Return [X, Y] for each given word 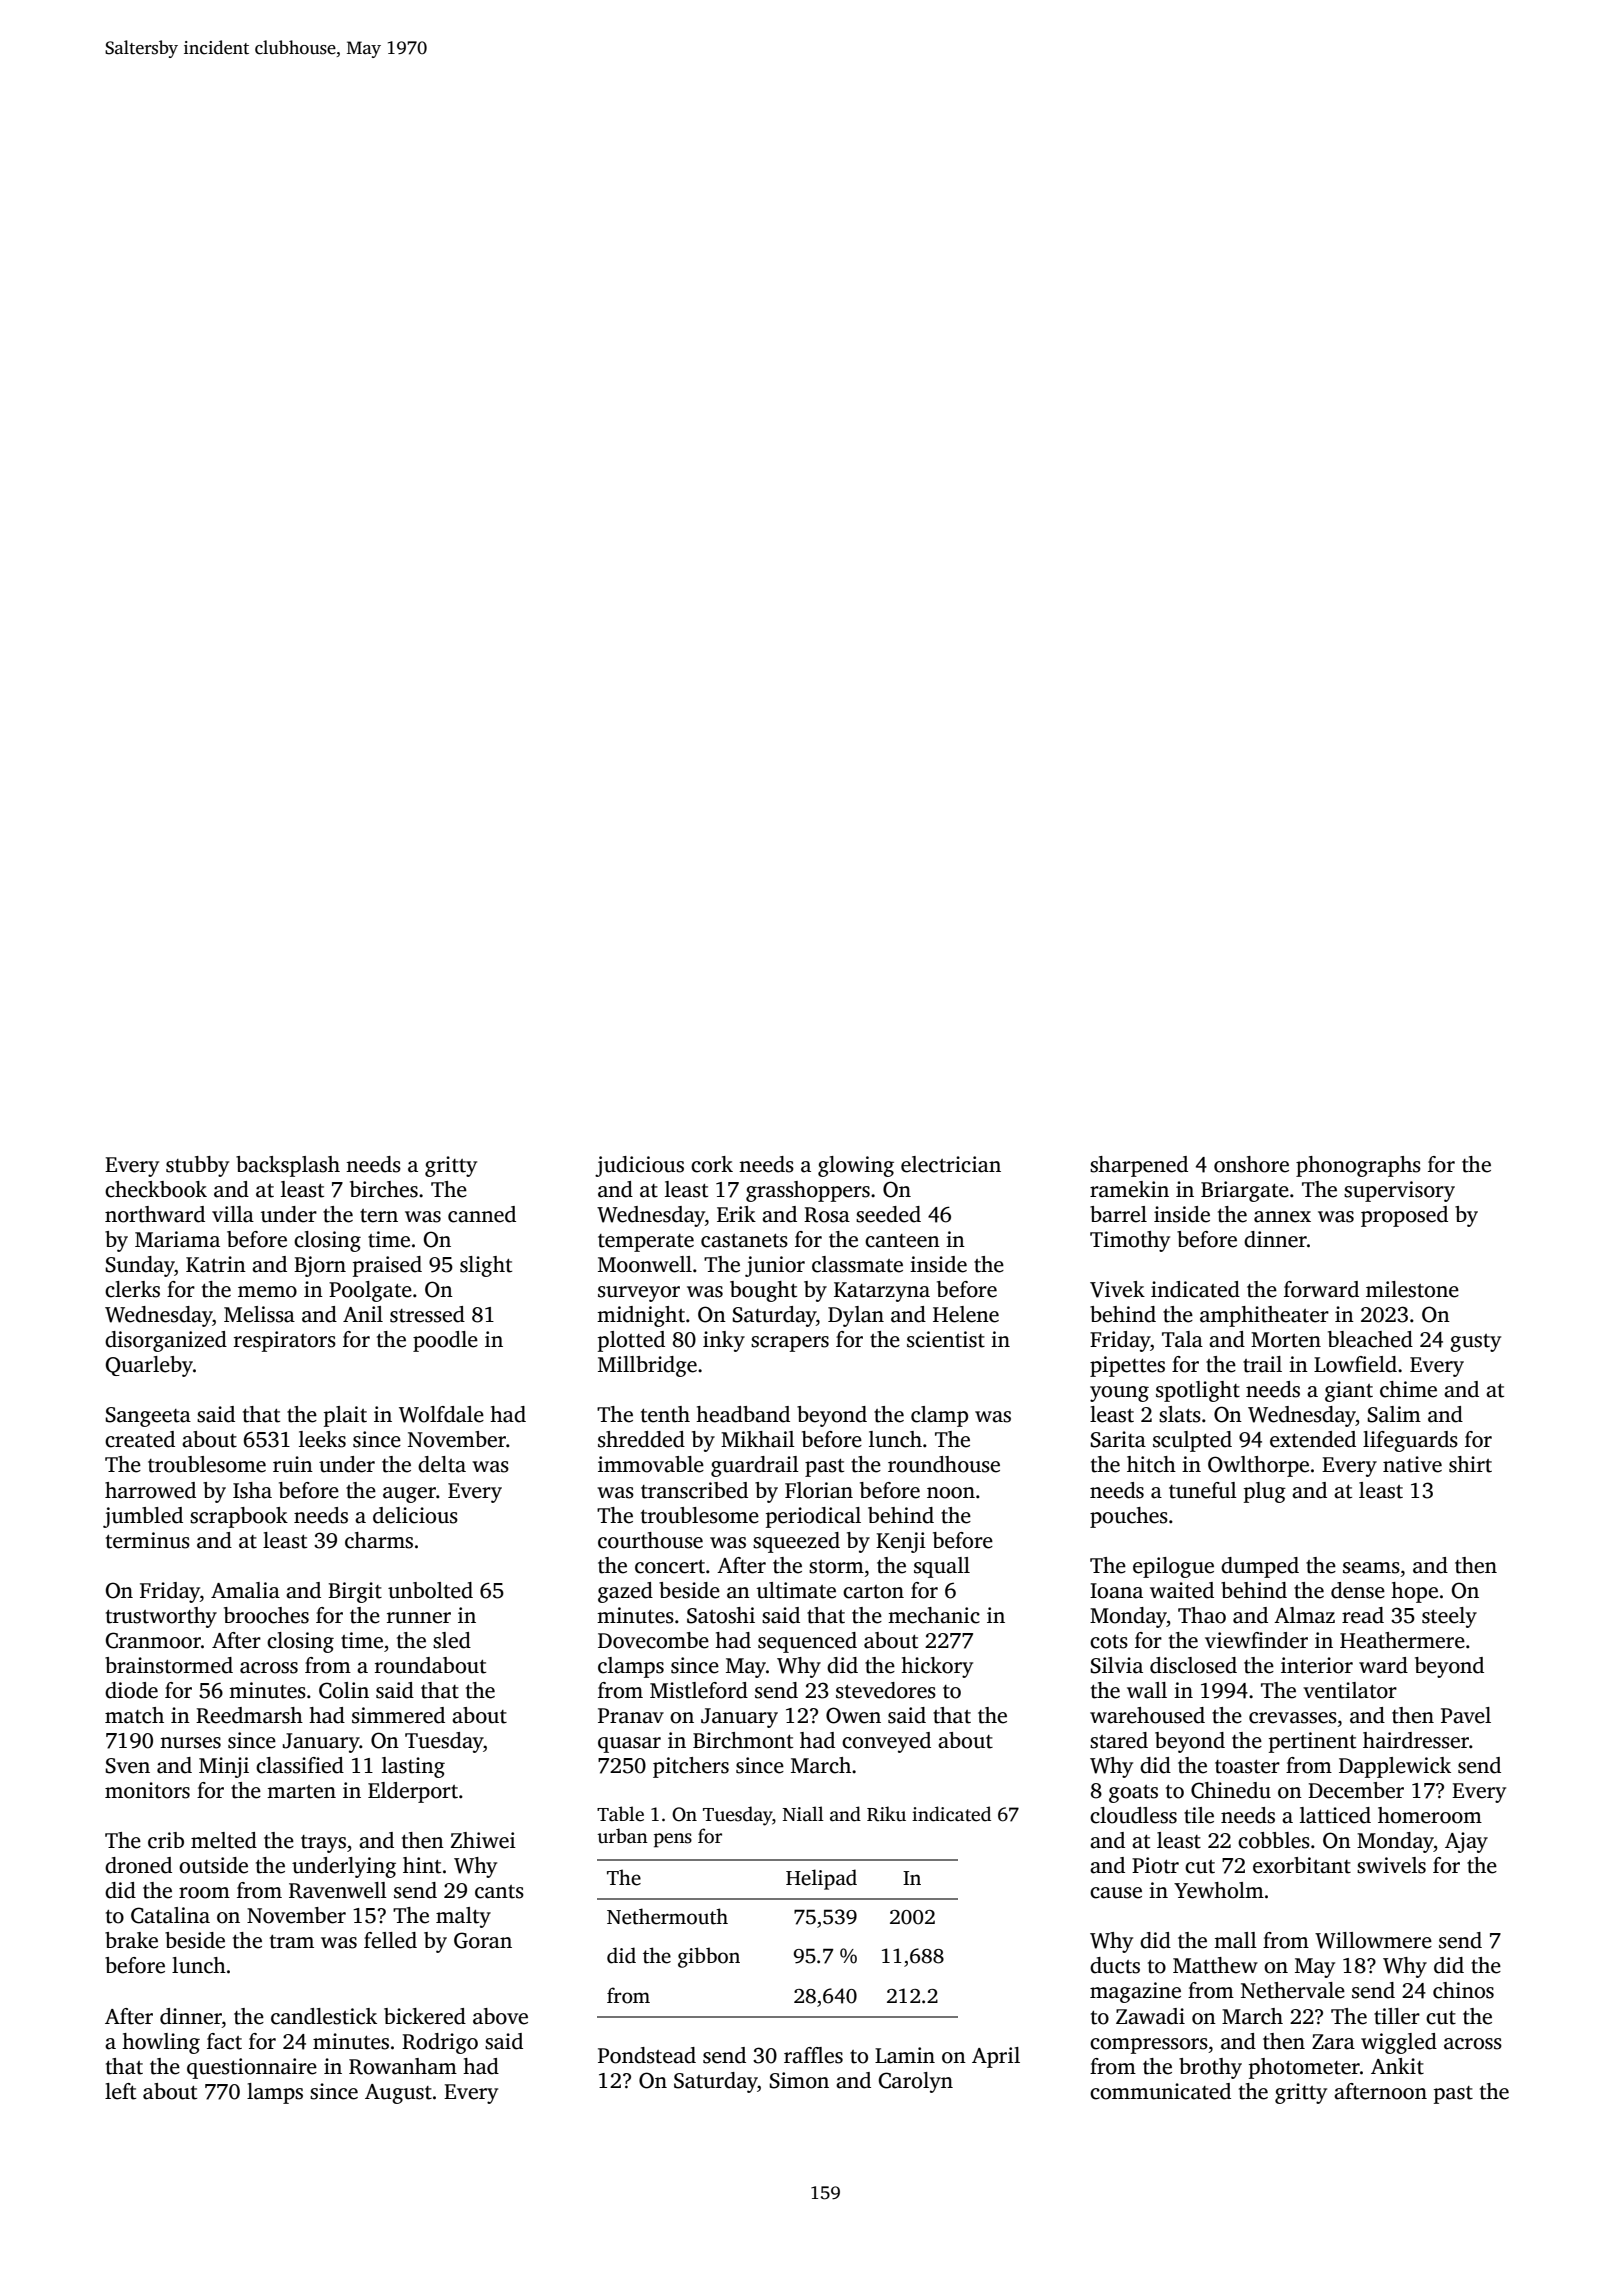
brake [131, 1940]
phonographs [1358, 1166]
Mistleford [699, 1690]
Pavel [1466, 1715]
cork [712, 1164]
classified [300, 1765]
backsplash [288, 1166]
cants [499, 1892]
